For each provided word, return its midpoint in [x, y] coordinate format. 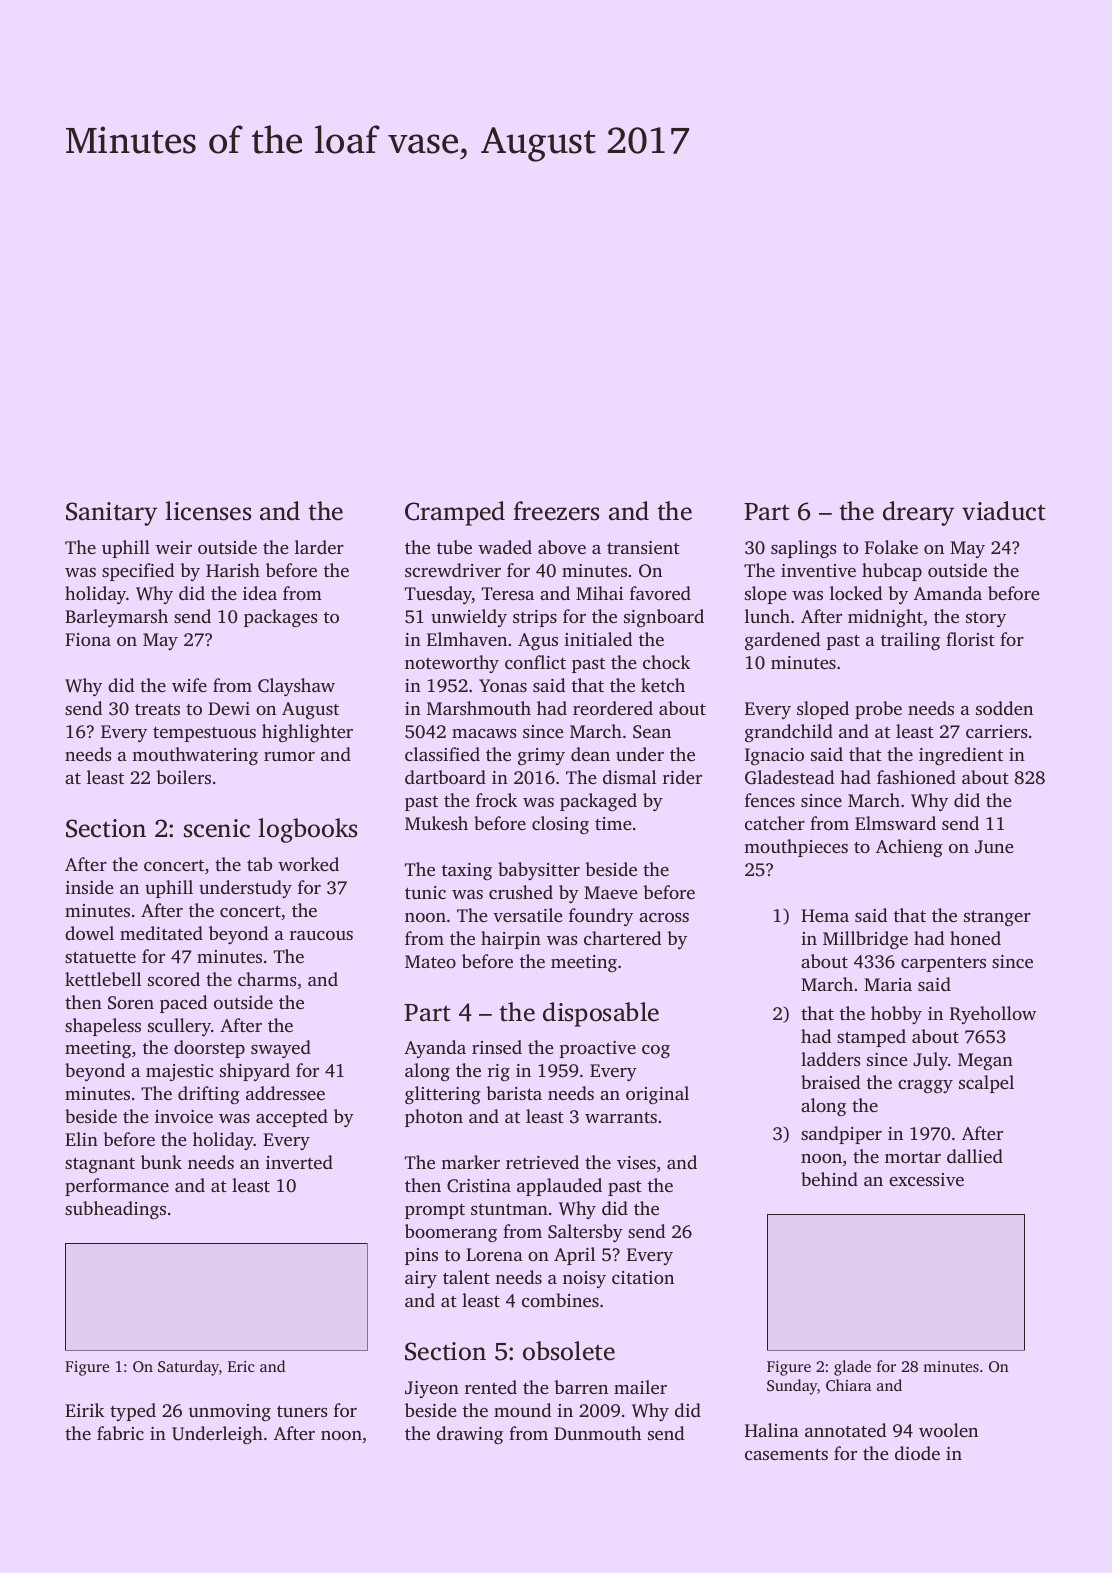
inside [89, 887]
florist [970, 639]
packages [280, 618]
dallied [975, 1156]
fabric [120, 1433]
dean [590, 754]
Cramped [455, 513]
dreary [918, 513]
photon [434, 1118]
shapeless [103, 1027]
